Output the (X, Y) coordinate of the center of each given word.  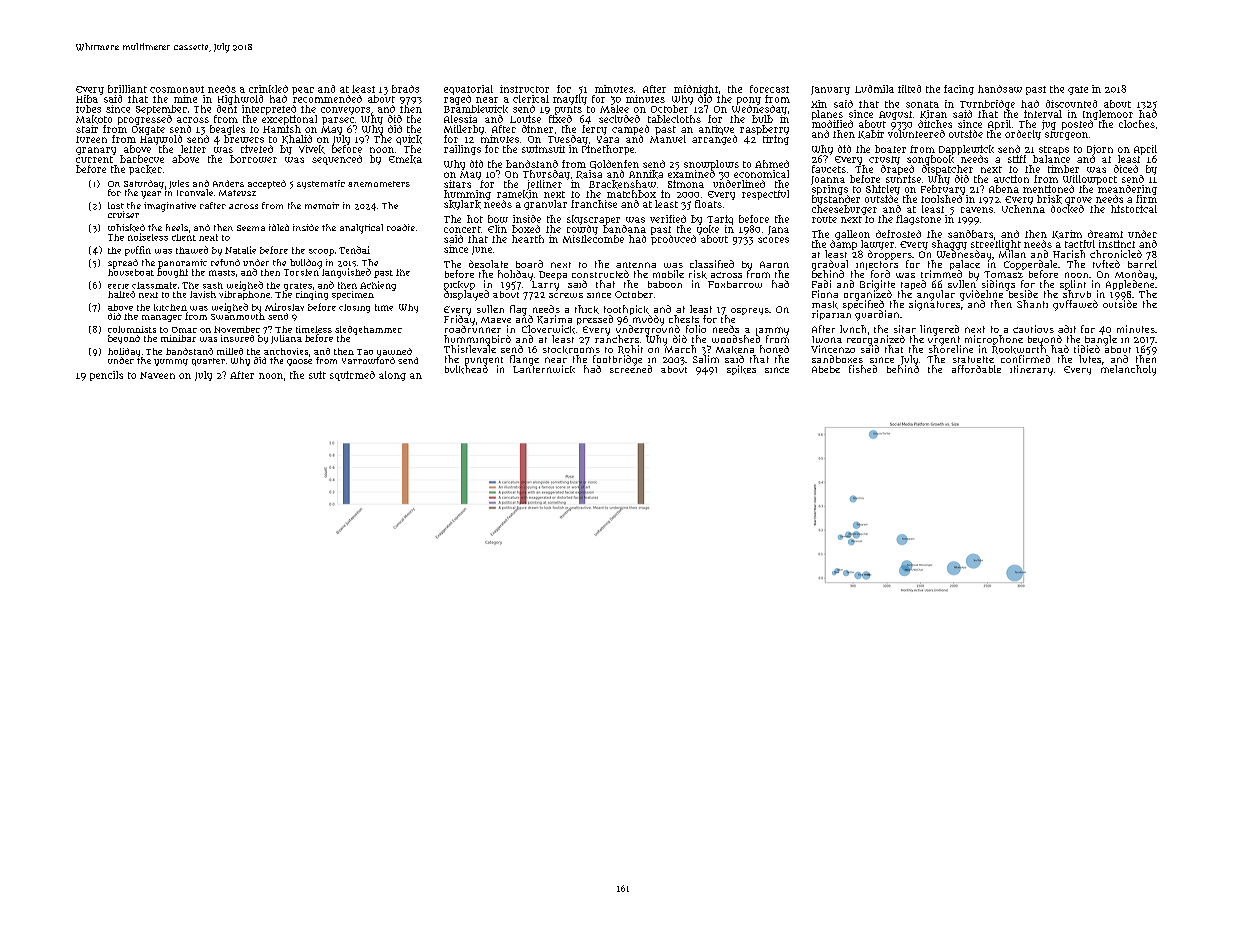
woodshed (736, 339)
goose (299, 362)
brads (405, 89)
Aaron (774, 264)
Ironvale (195, 192)
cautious (1033, 329)
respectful (765, 195)
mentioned (1048, 189)
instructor (524, 89)
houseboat (131, 272)
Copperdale (1030, 265)
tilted (909, 89)
